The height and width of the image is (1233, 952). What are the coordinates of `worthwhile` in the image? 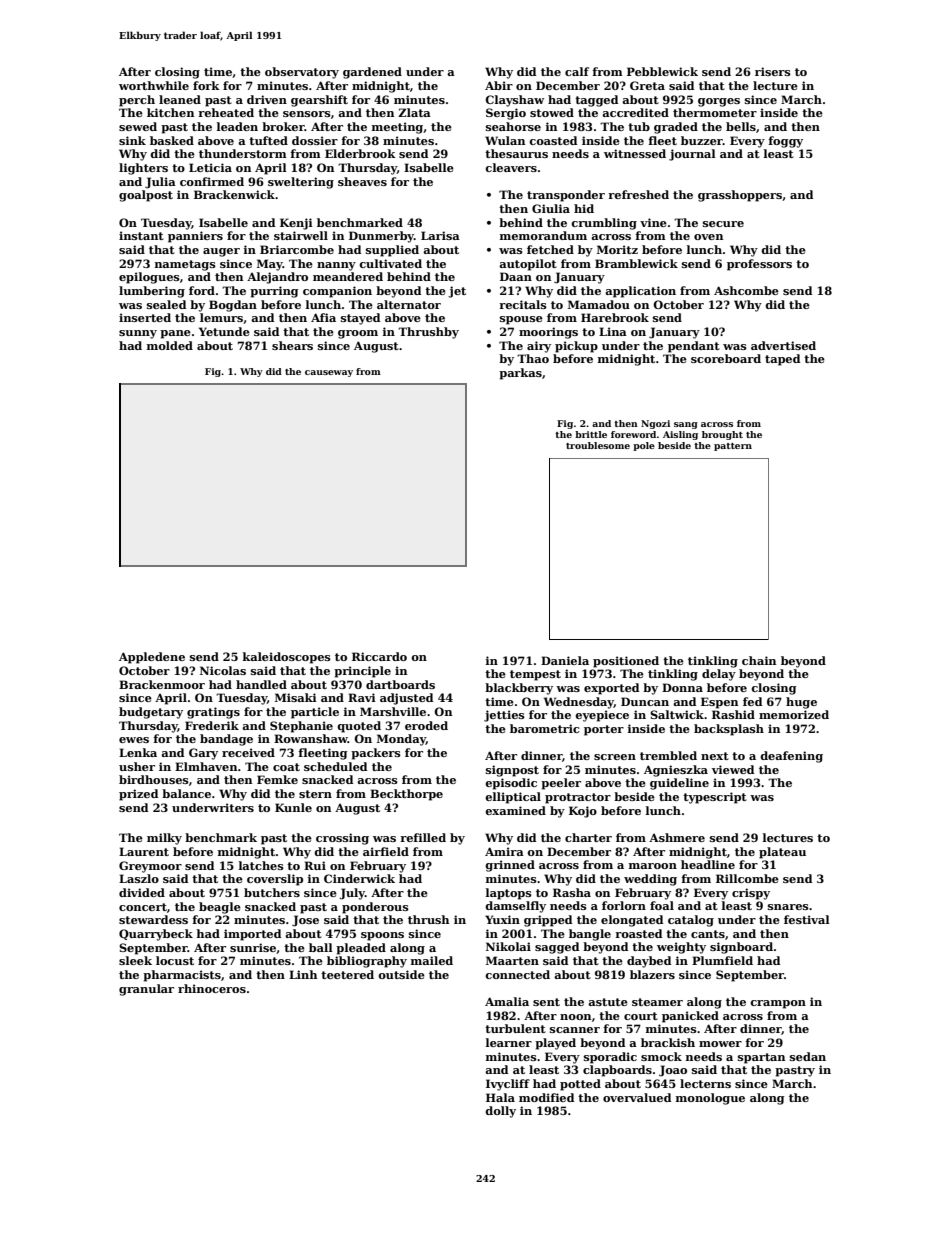 It's located at (154, 85).
